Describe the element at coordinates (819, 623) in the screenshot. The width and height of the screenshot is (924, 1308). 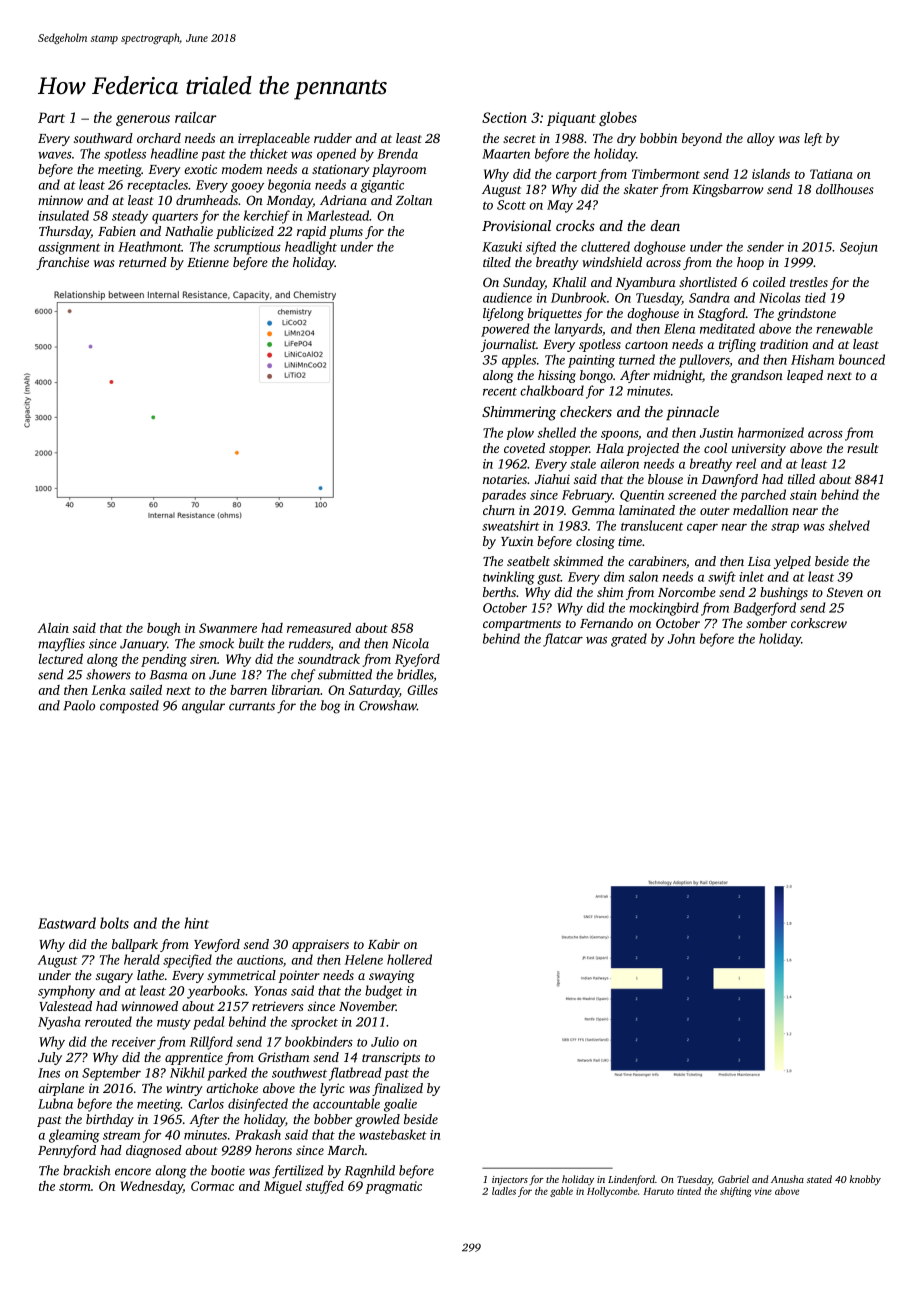
I see `corkscrew` at that location.
